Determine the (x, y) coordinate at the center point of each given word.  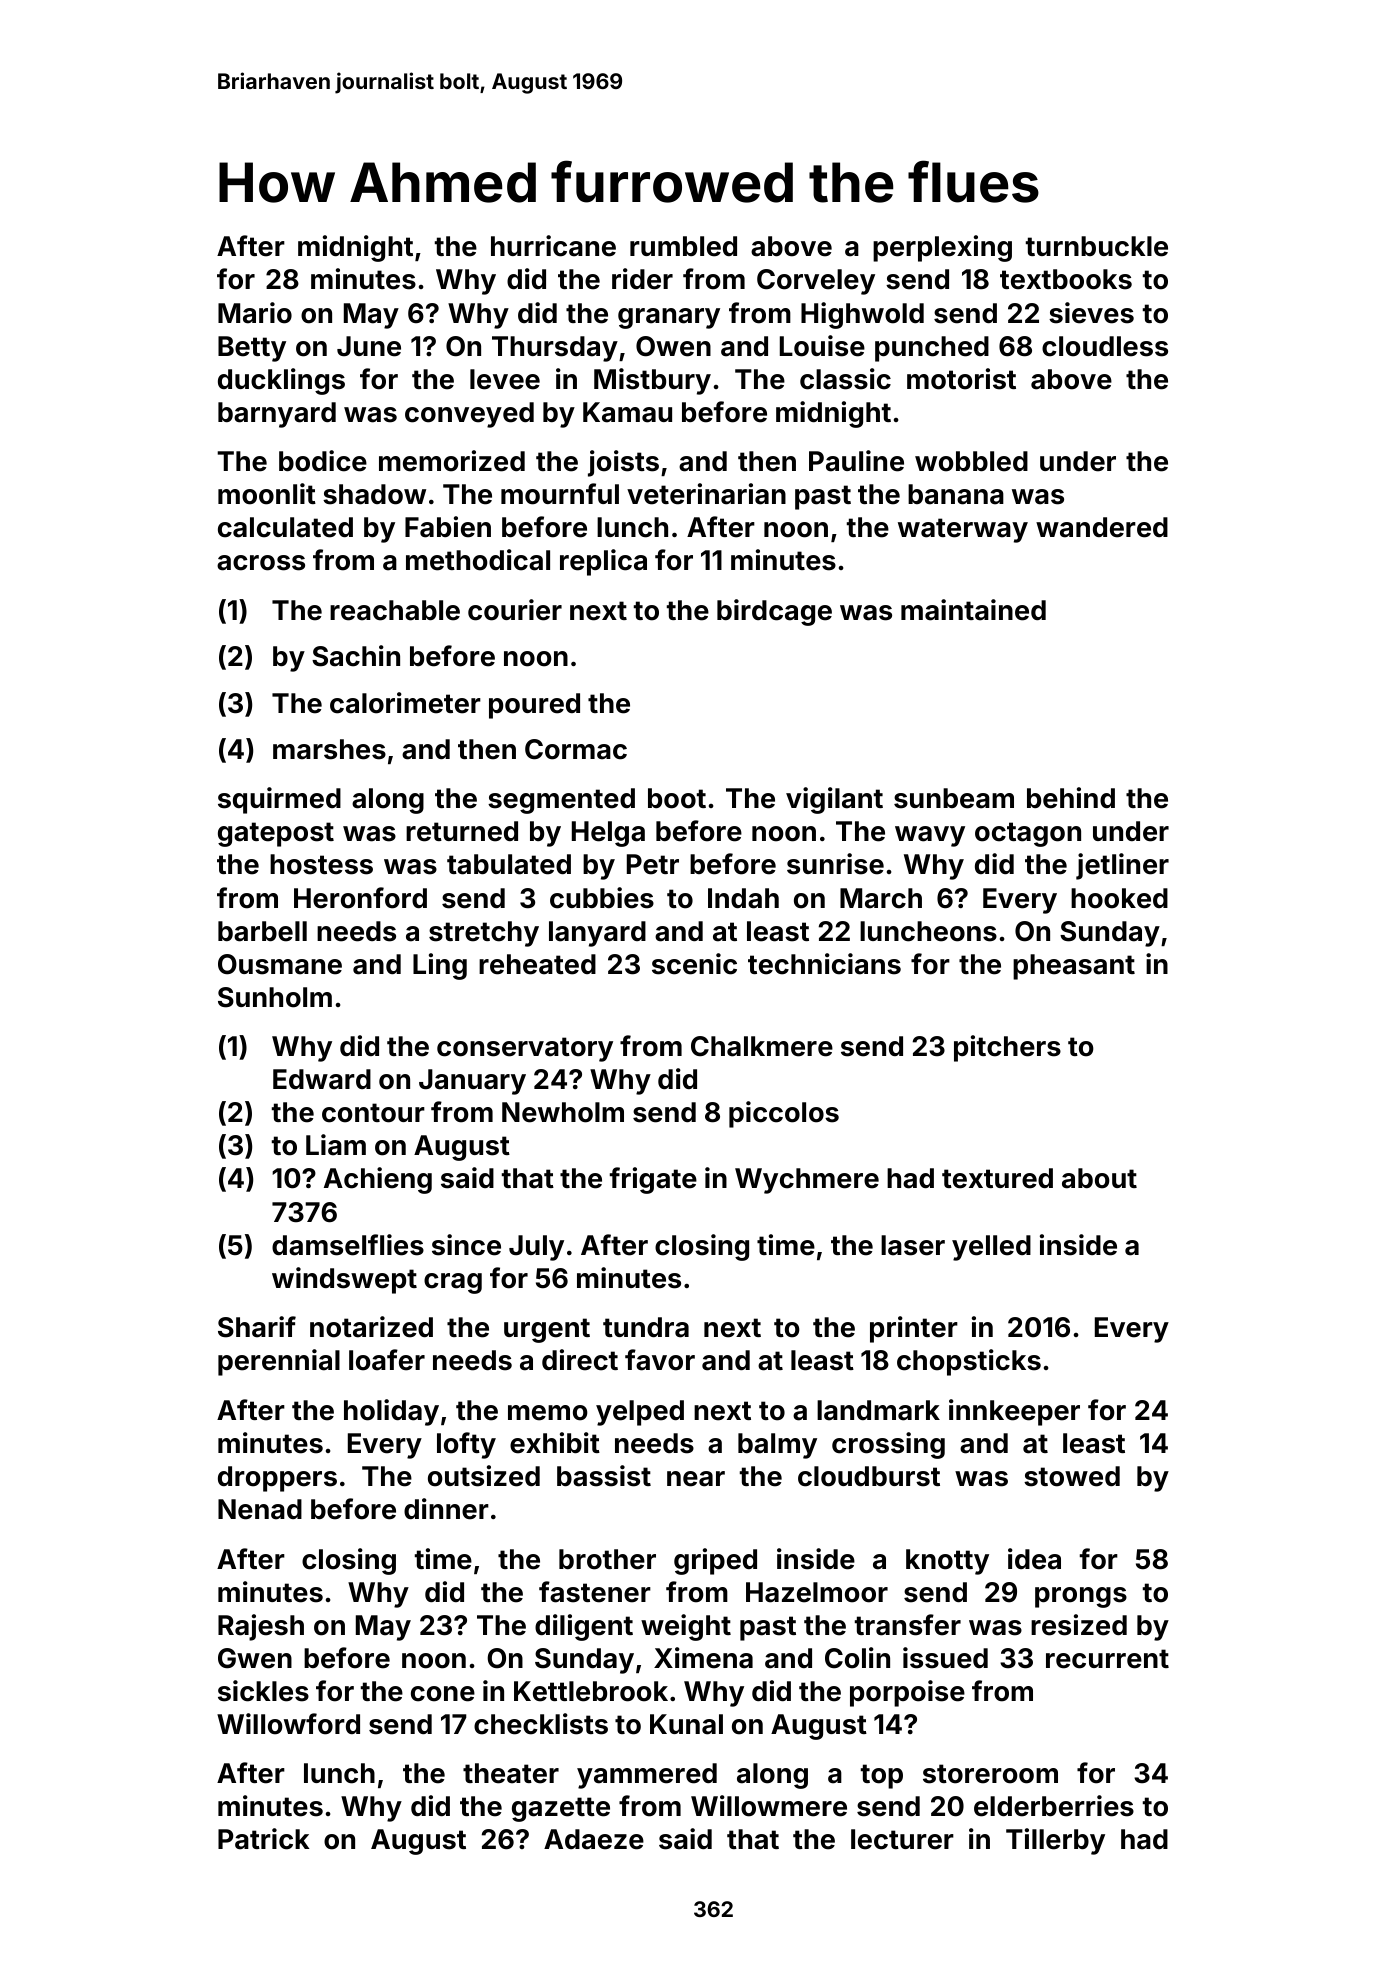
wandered (1102, 527)
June (369, 346)
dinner (446, 1509)
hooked (1119, 898)
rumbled (683, 246)
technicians (824, 964)
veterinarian (706, 494)
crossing (888, 1445)
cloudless (1105, 346)
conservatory (525, 1049)
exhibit (555, 1443)
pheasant (1074, 967)
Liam (336, 1145)
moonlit (267, 494)
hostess (321, 864)
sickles (263, 1691)
